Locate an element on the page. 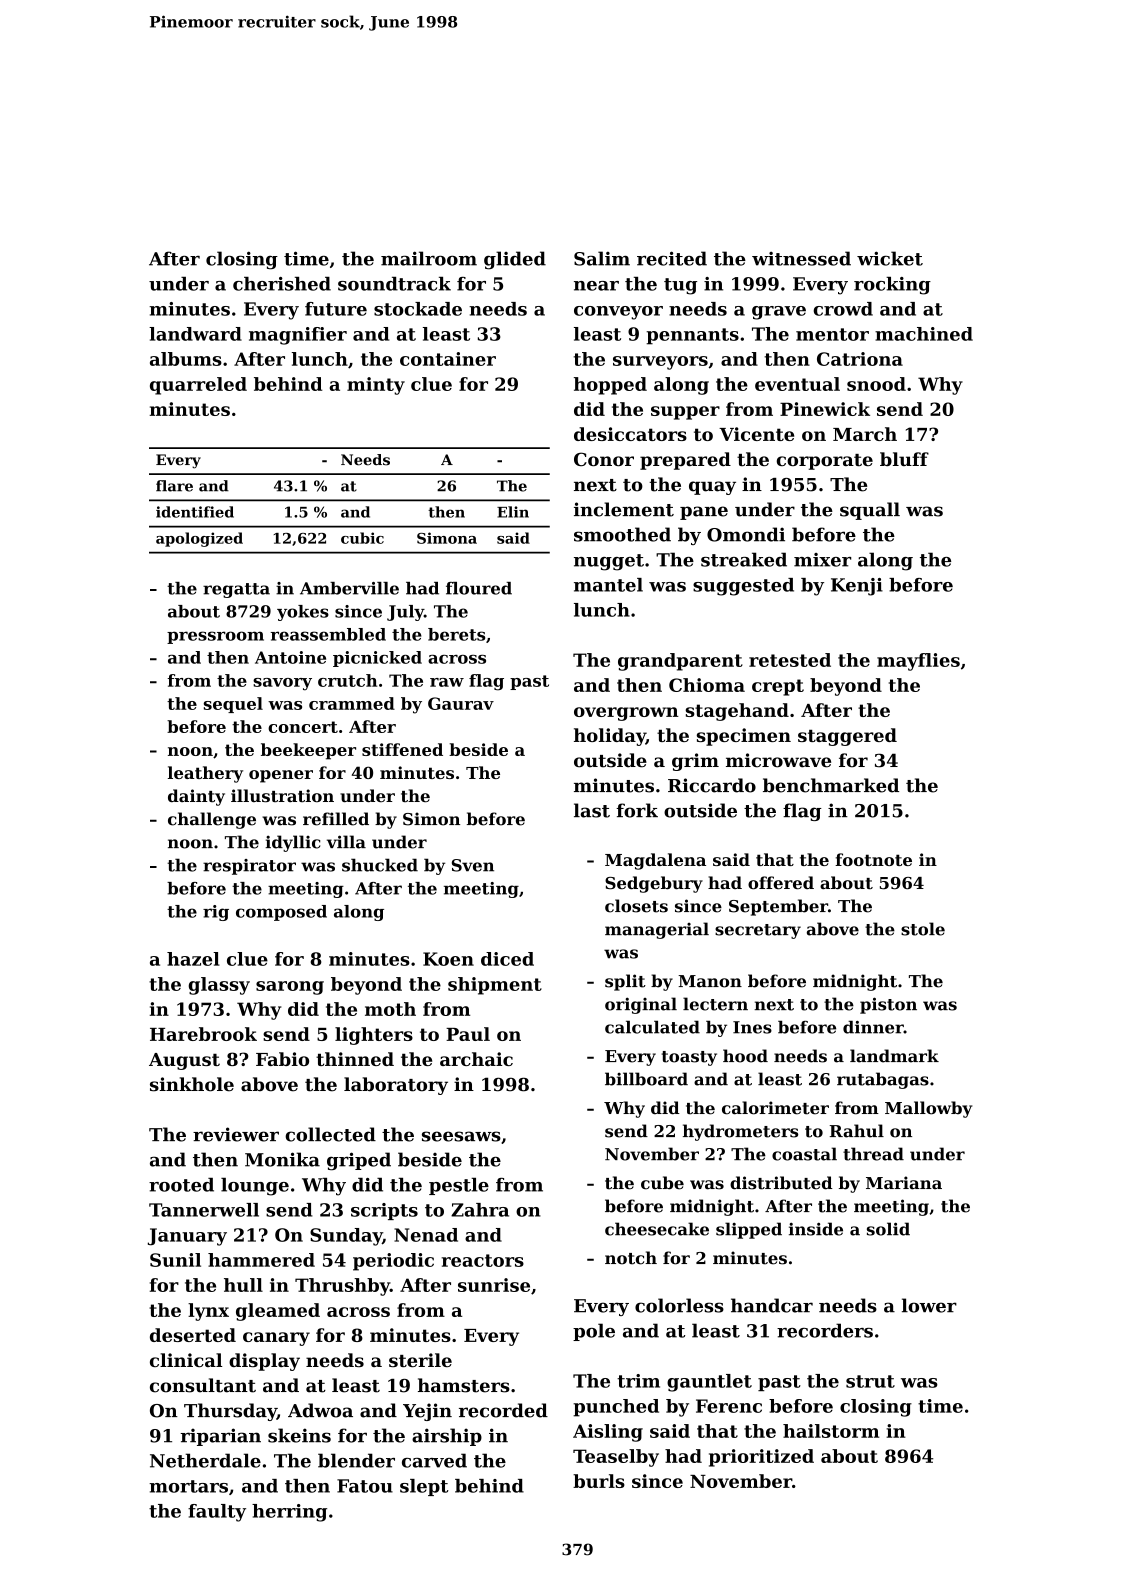 The image size is (1123, 1588). solid is located at coordinates (888, 1229).
